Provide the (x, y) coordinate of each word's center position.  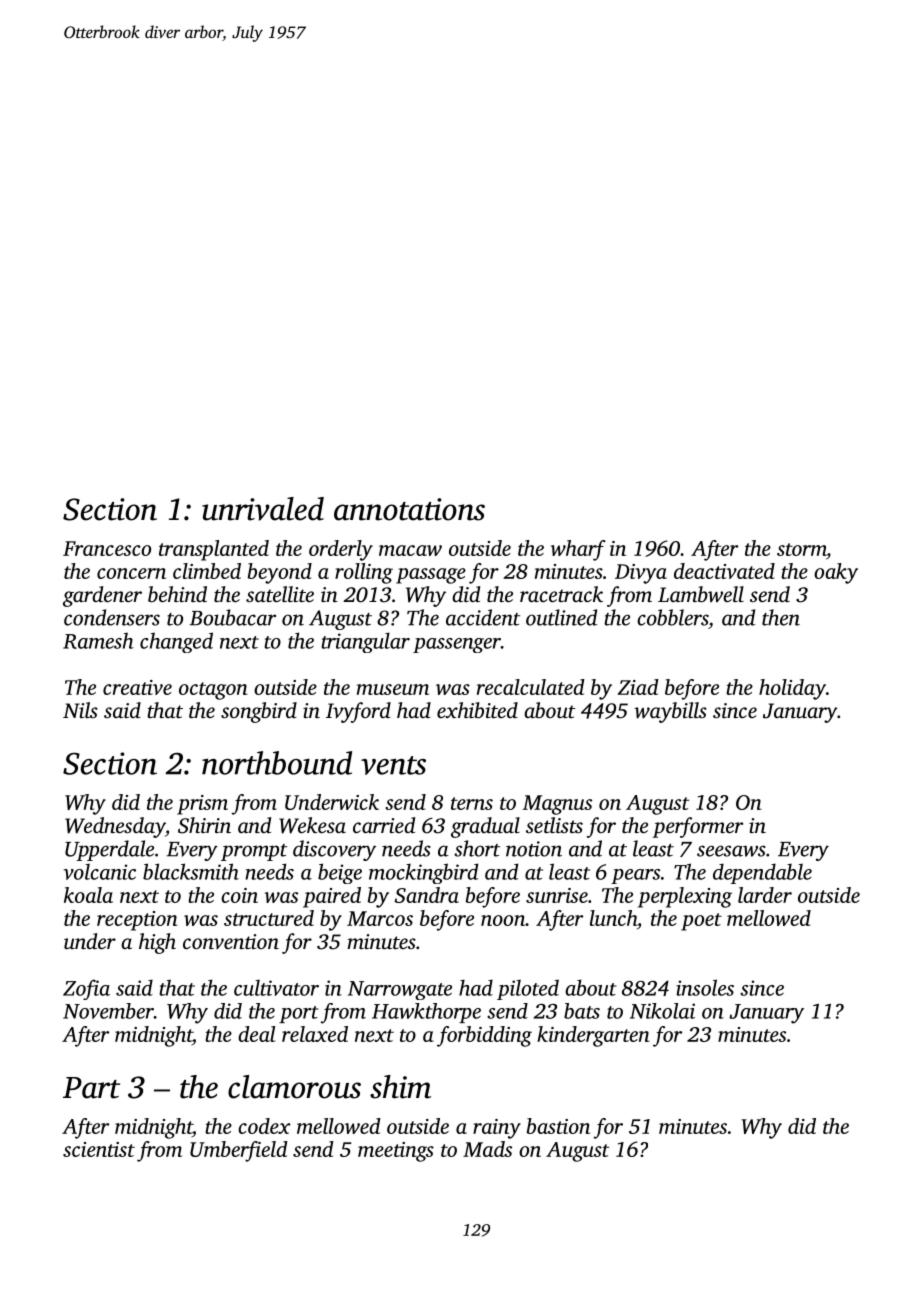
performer (698, 827)
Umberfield (239, 1151)
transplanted (214, 550)
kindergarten (593, 1036)
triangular (365, 642)
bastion (558, 1126)
